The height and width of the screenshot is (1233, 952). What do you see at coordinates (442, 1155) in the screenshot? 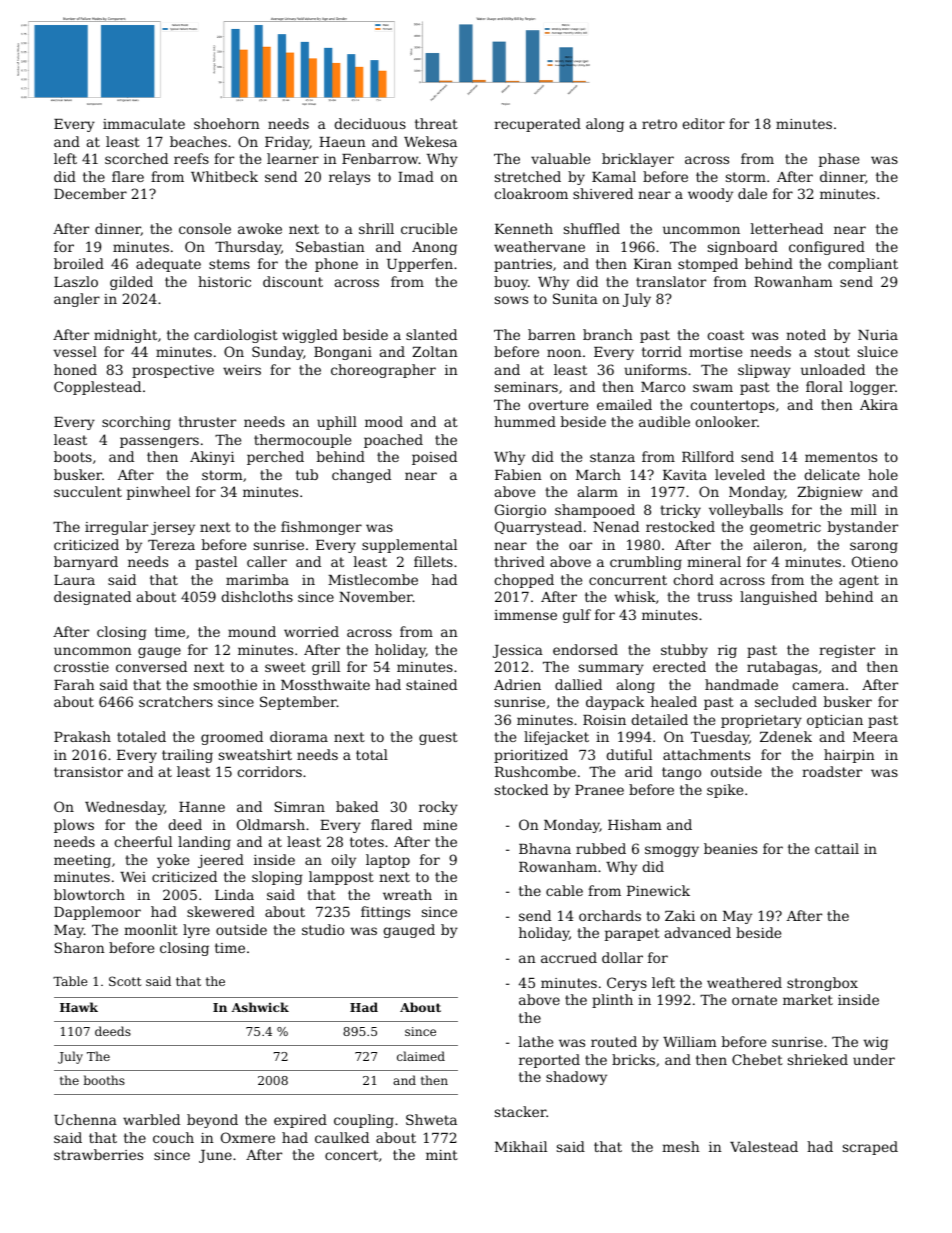
I see `mint` at bounding box center [442, 1155].
